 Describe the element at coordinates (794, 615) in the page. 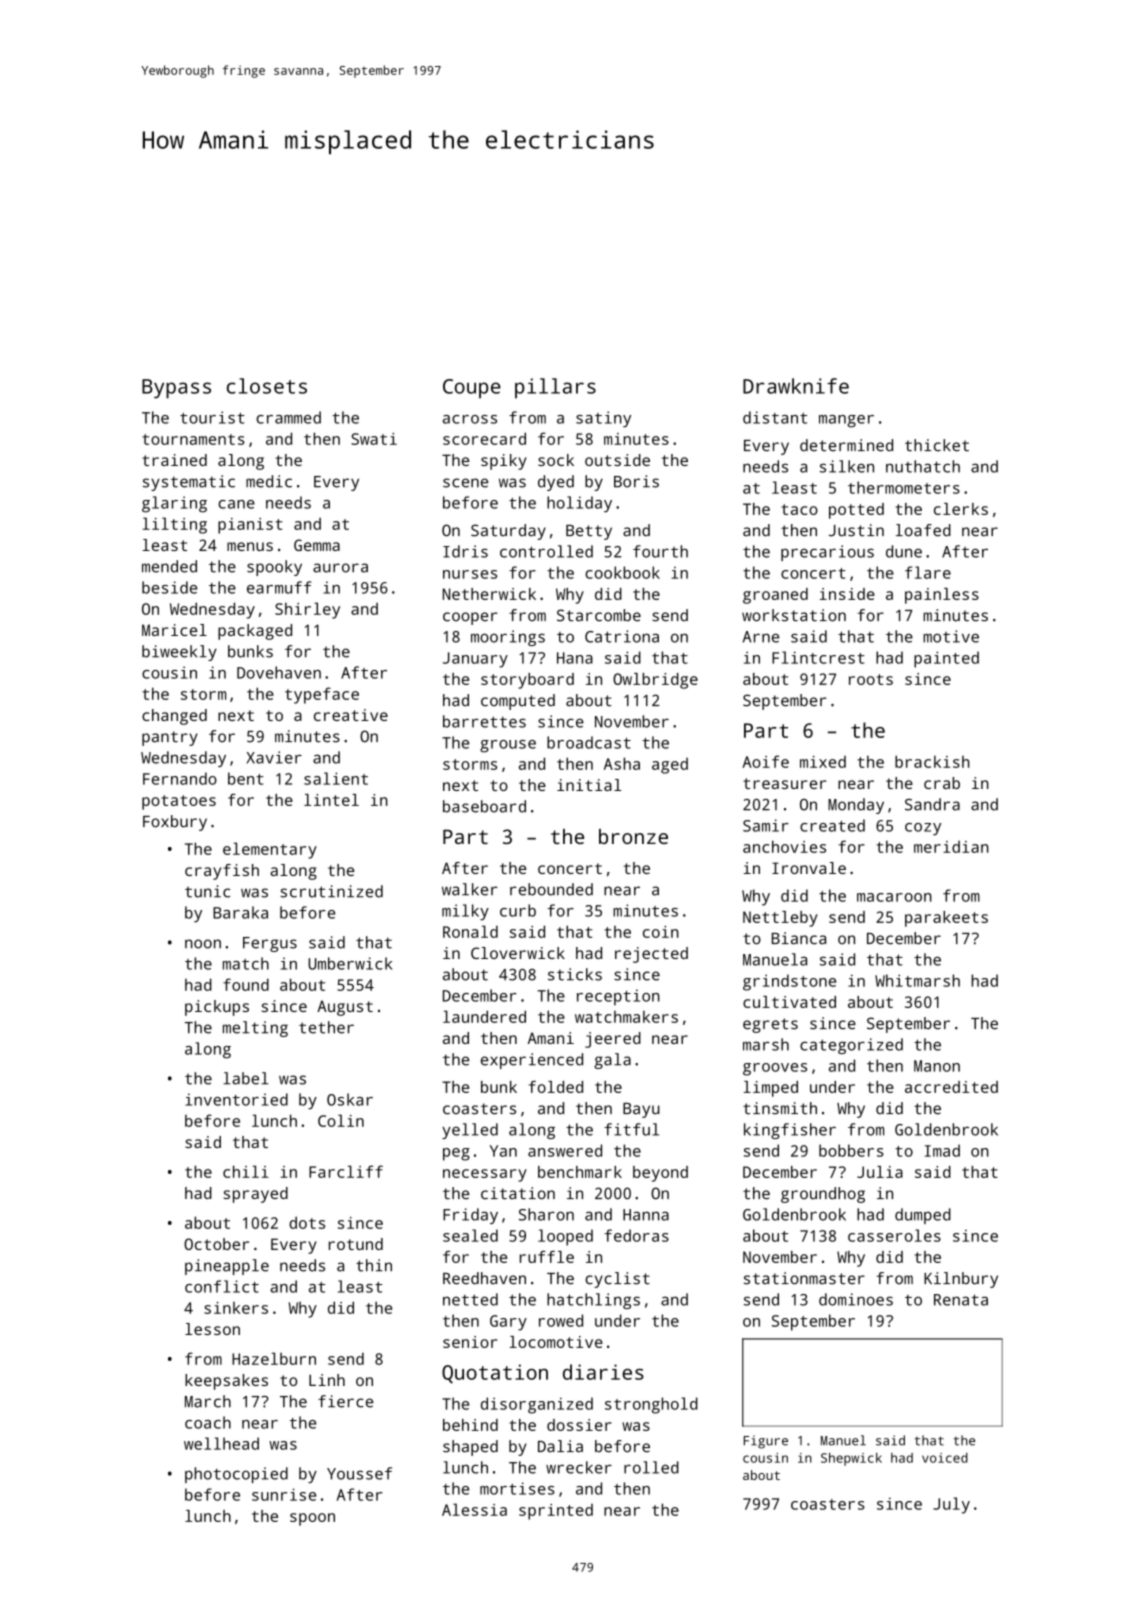

I see `workstation` at that location.
